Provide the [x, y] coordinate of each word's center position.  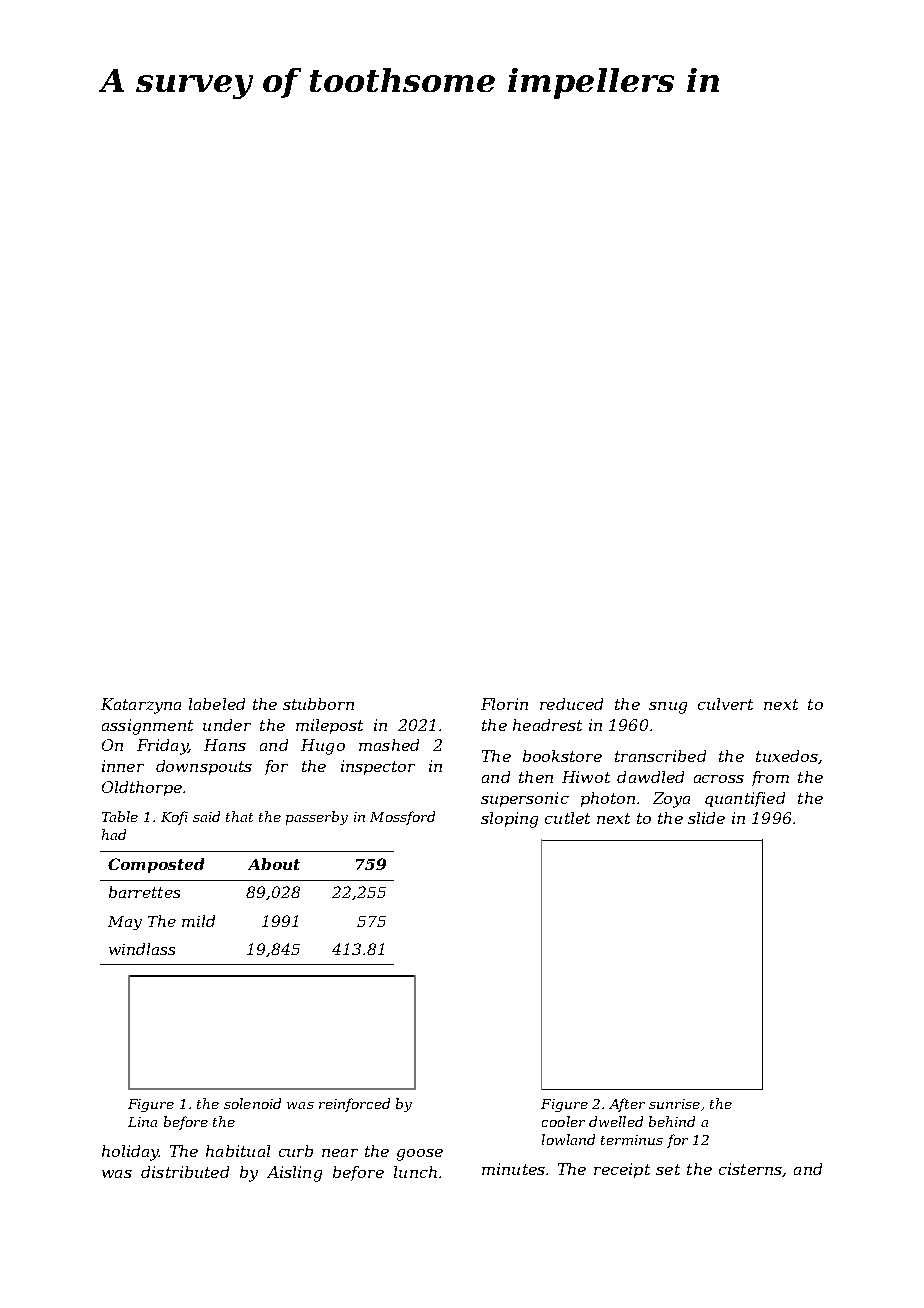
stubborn [318, 704]
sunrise [674, 1104]
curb [296, 1151]
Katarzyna [141, 706]
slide [706, 818]
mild [198, 921]
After [627, 1105]
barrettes [144, 892]
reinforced [354, 1105]
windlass [142, 949]
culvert [725, 704]
